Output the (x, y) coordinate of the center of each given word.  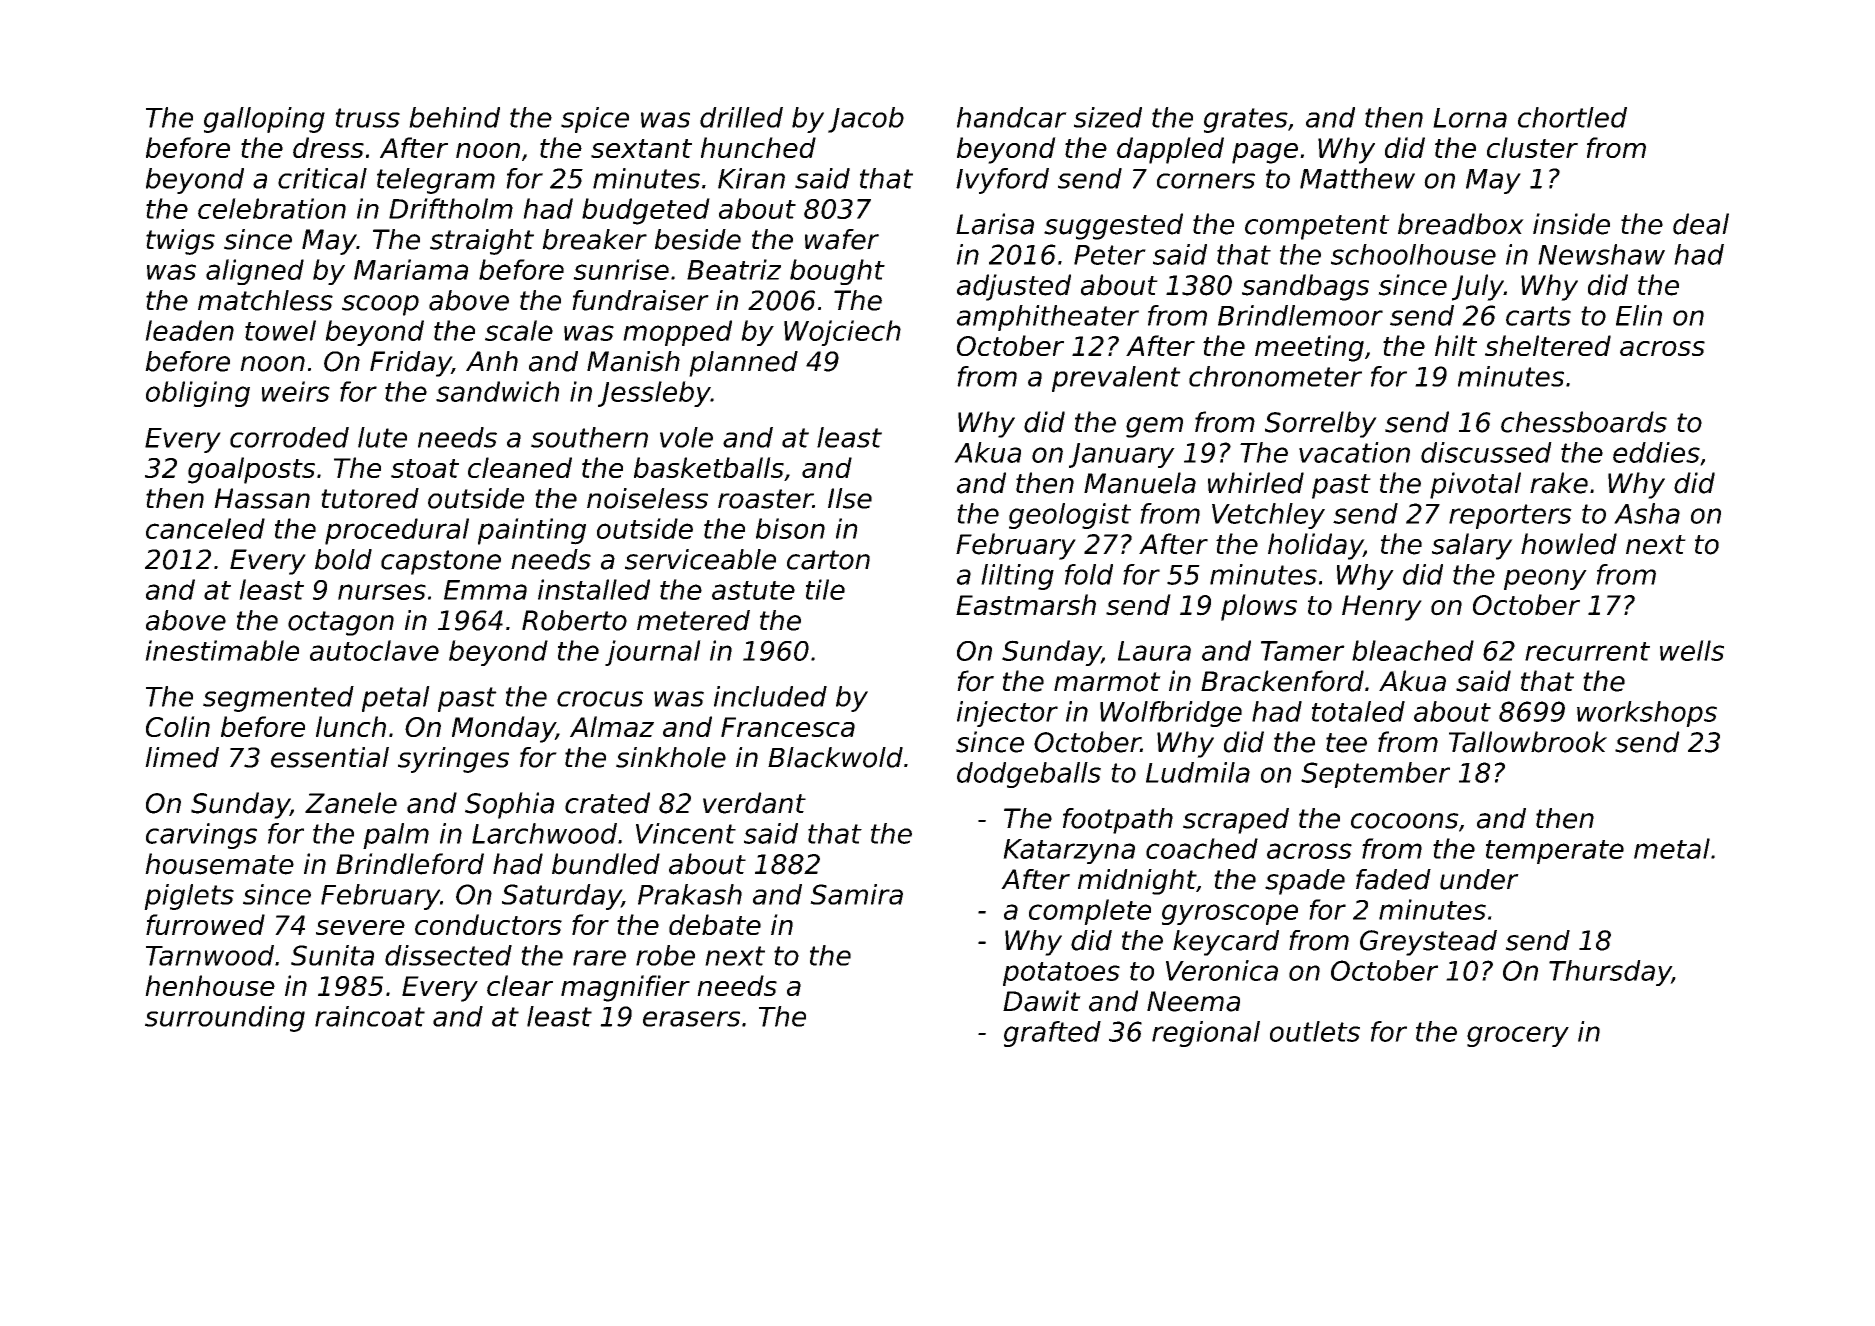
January (1122, 455)
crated (607, 803)
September (1375, 775)
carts (1538, 316)
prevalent (1116, 379)
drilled (741, 117)
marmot (1107, 682)
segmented (278, 699)
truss (367, 118)
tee (1346, 743)
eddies (1656, 452)
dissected (448, 955)
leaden (189, 330)
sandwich (497, 391)
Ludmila (1198, 772)
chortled (1572, 117)
